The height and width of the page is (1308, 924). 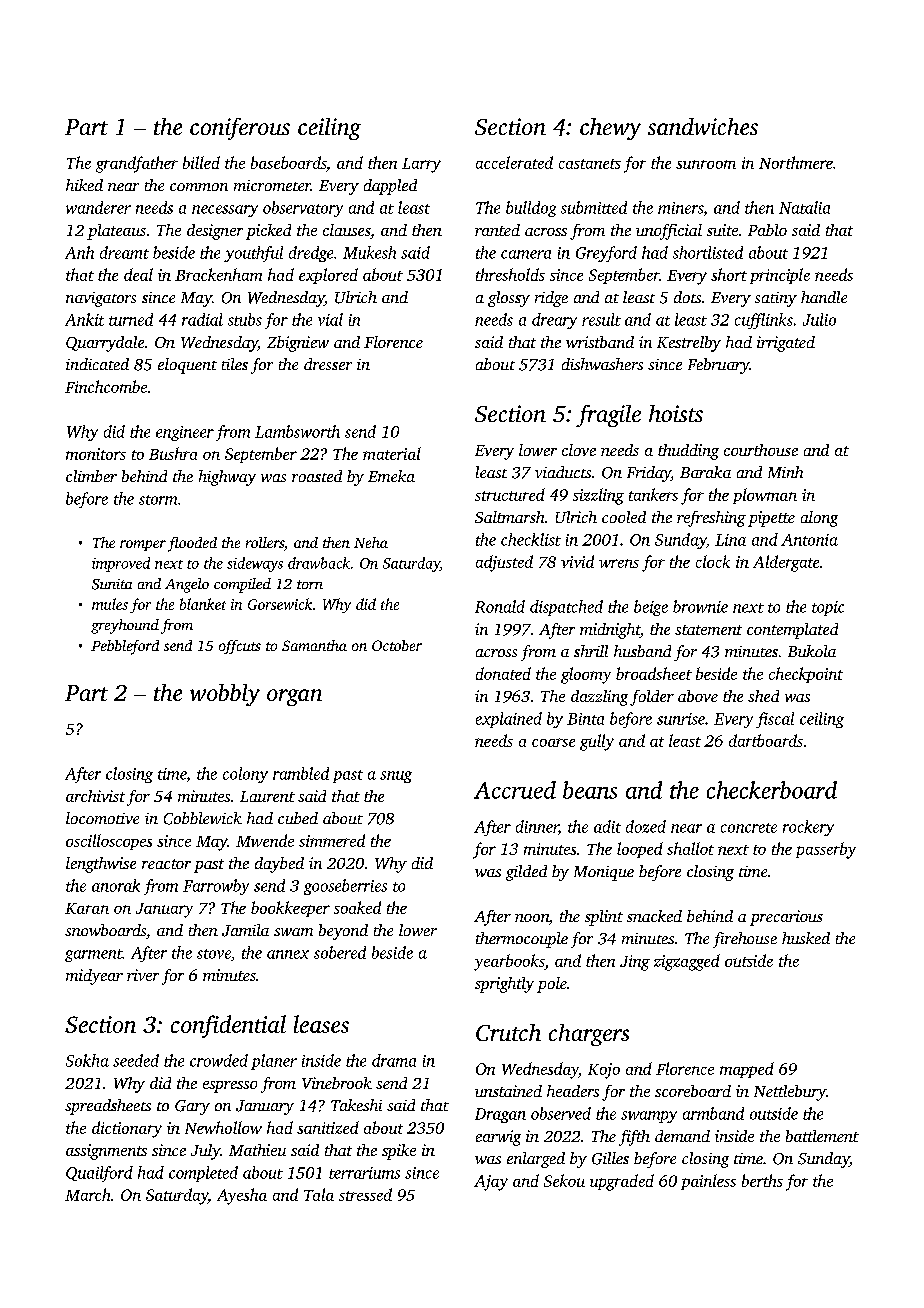 I want to click on contemplated, so click(x=792, y=631).
